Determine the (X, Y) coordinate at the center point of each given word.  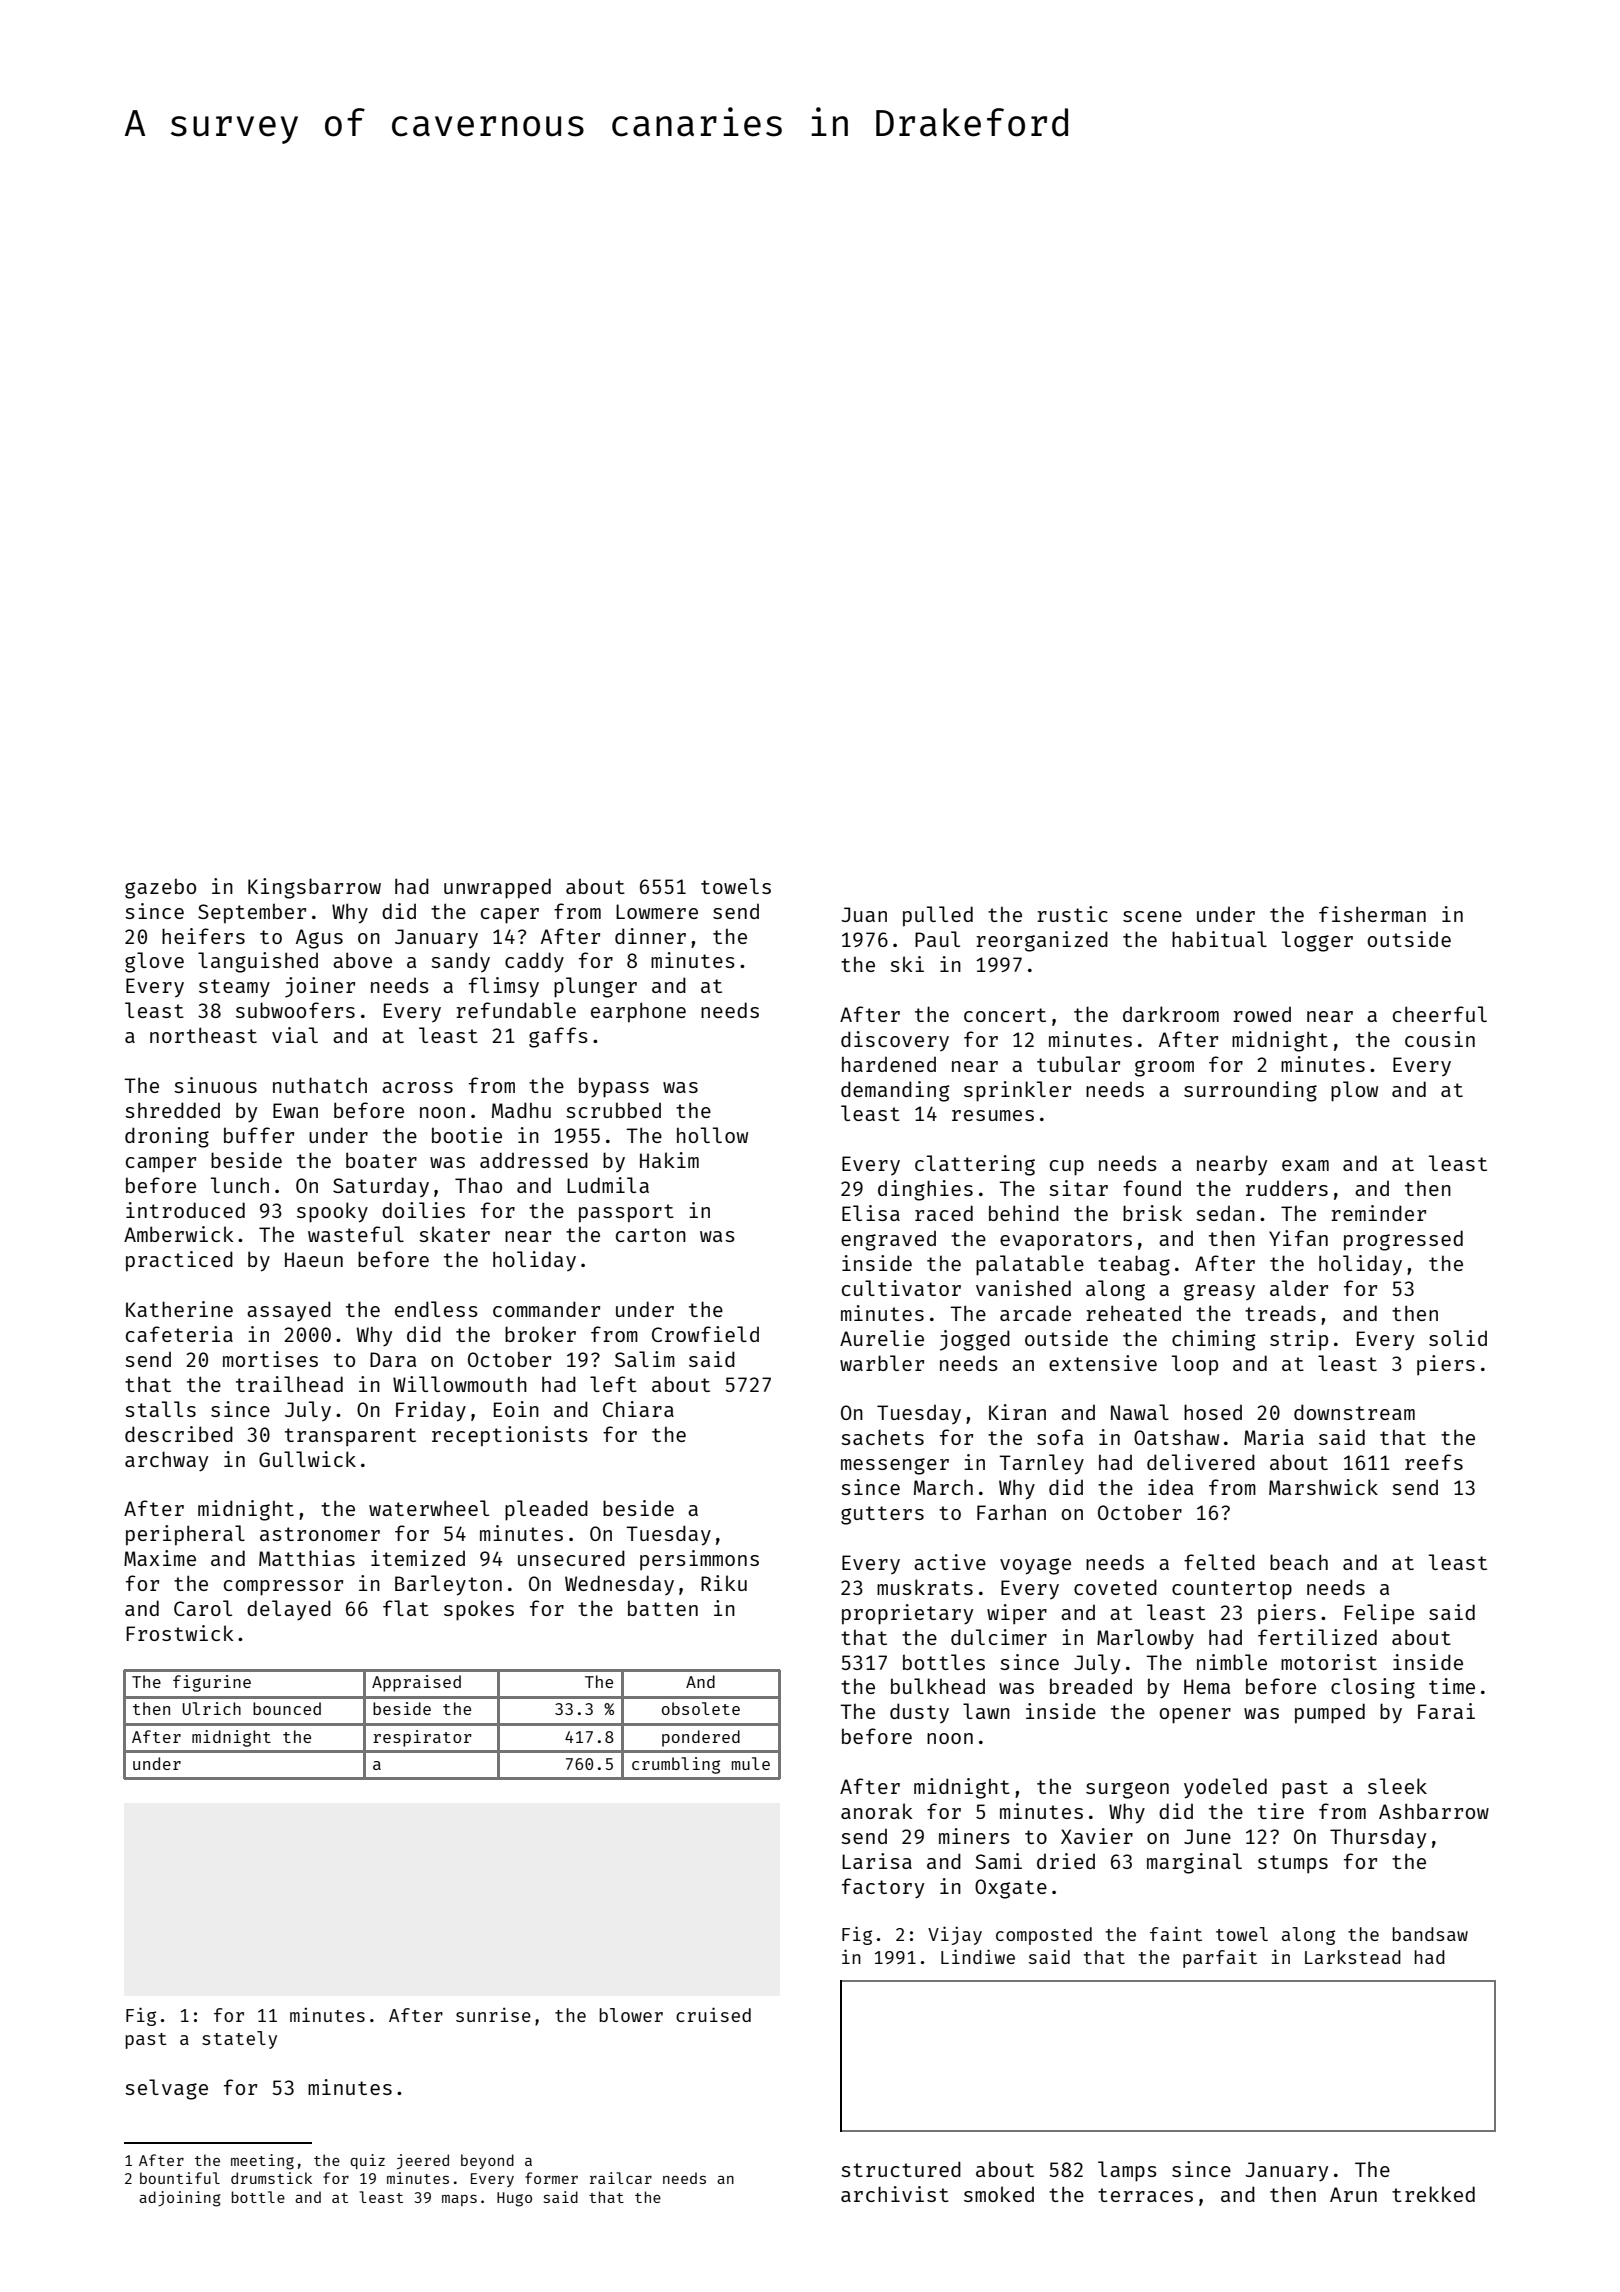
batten (663, 1608)
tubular (1078, 1064)
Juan (864, 914)
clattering (975, 1165)
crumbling (676, 1765)
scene (1152, 916)
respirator (422, 1738)
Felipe (1379, 1614)
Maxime (160, 1558)
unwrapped (497, 888)
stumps (1293, 1864)
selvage (166, 2089)
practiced (179, 1261)
